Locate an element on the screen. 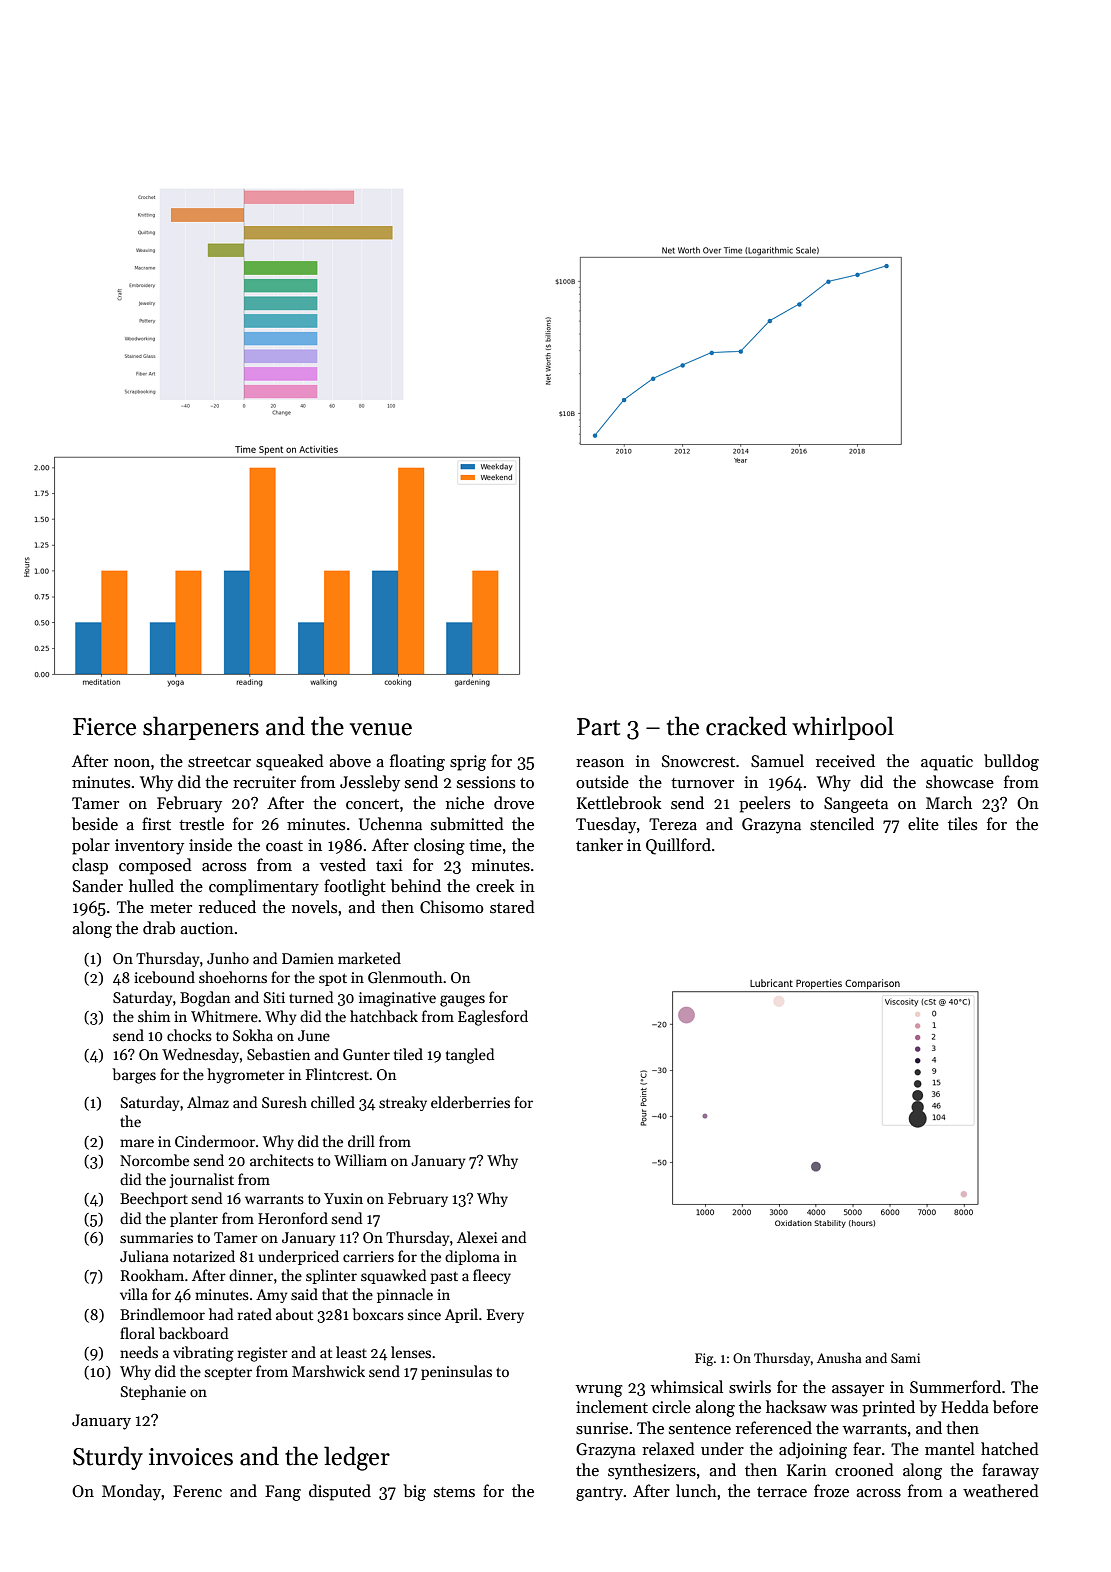  complimentary is located at coordinates (264, 887).
